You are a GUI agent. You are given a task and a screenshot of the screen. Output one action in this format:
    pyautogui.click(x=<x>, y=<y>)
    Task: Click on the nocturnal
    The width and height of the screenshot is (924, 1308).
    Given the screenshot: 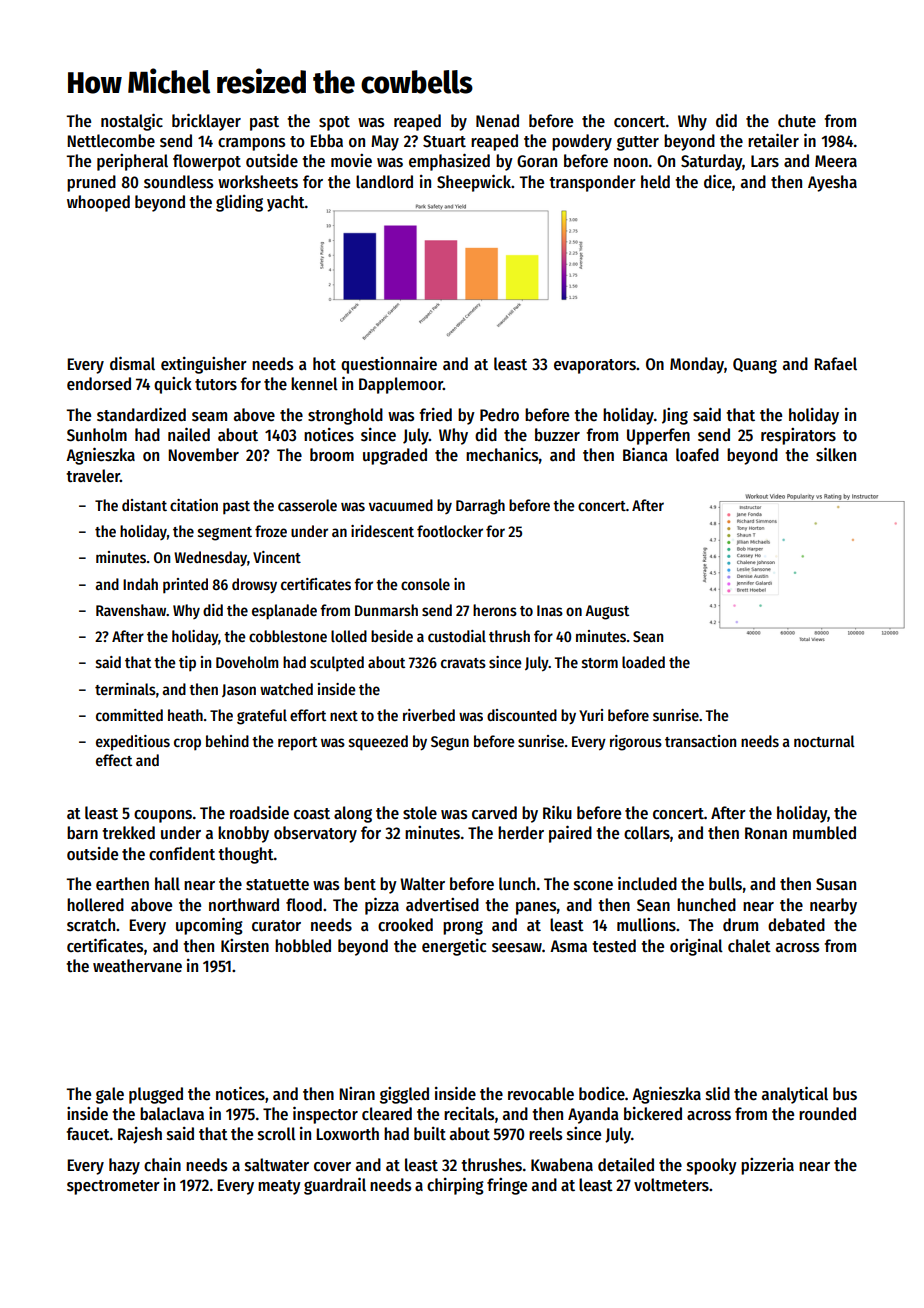 What is the action you would take?
    pyautogui.click(x=824, y=741)
